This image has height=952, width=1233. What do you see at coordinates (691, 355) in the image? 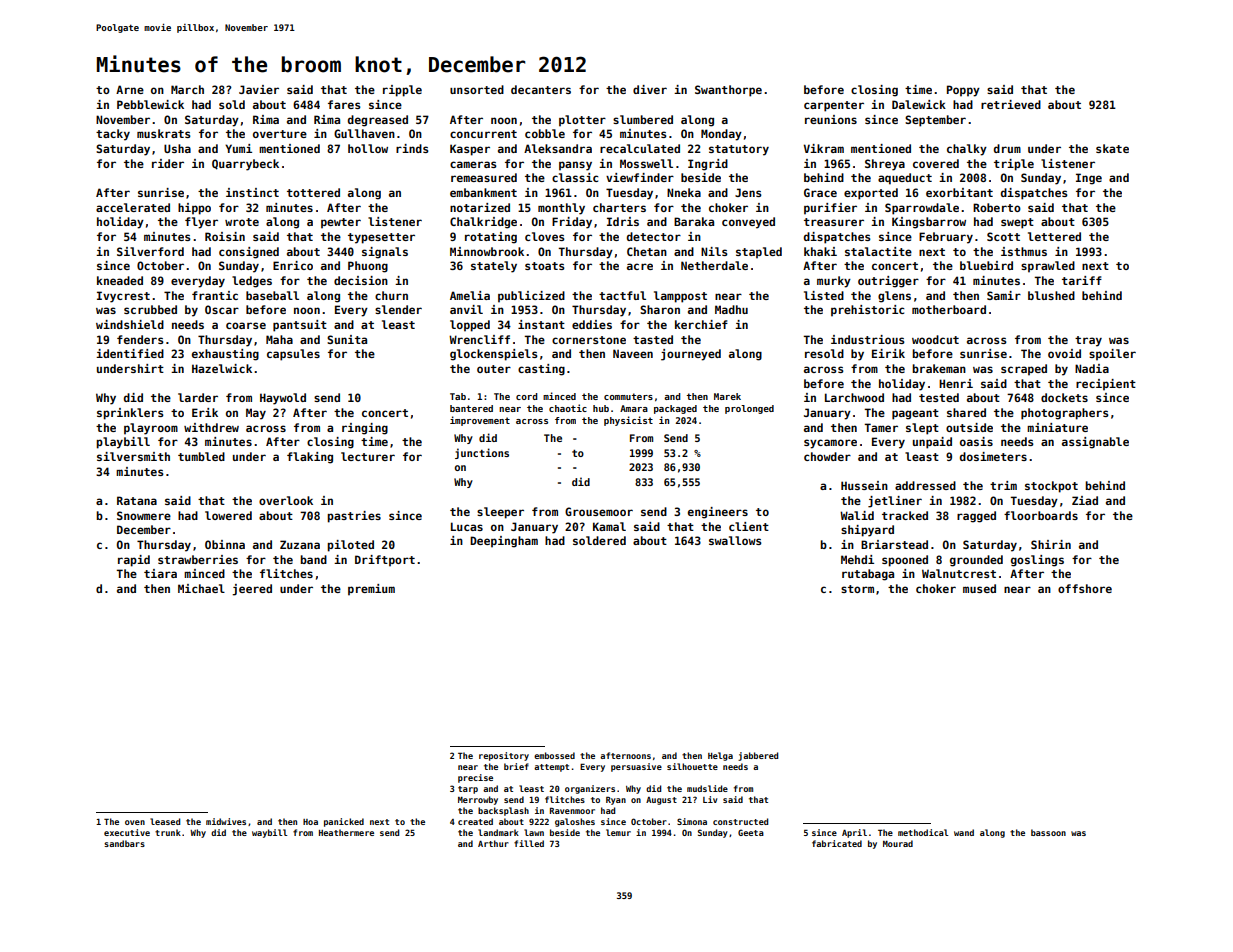
I see `journeyed` at bounding box center [691, 355].
